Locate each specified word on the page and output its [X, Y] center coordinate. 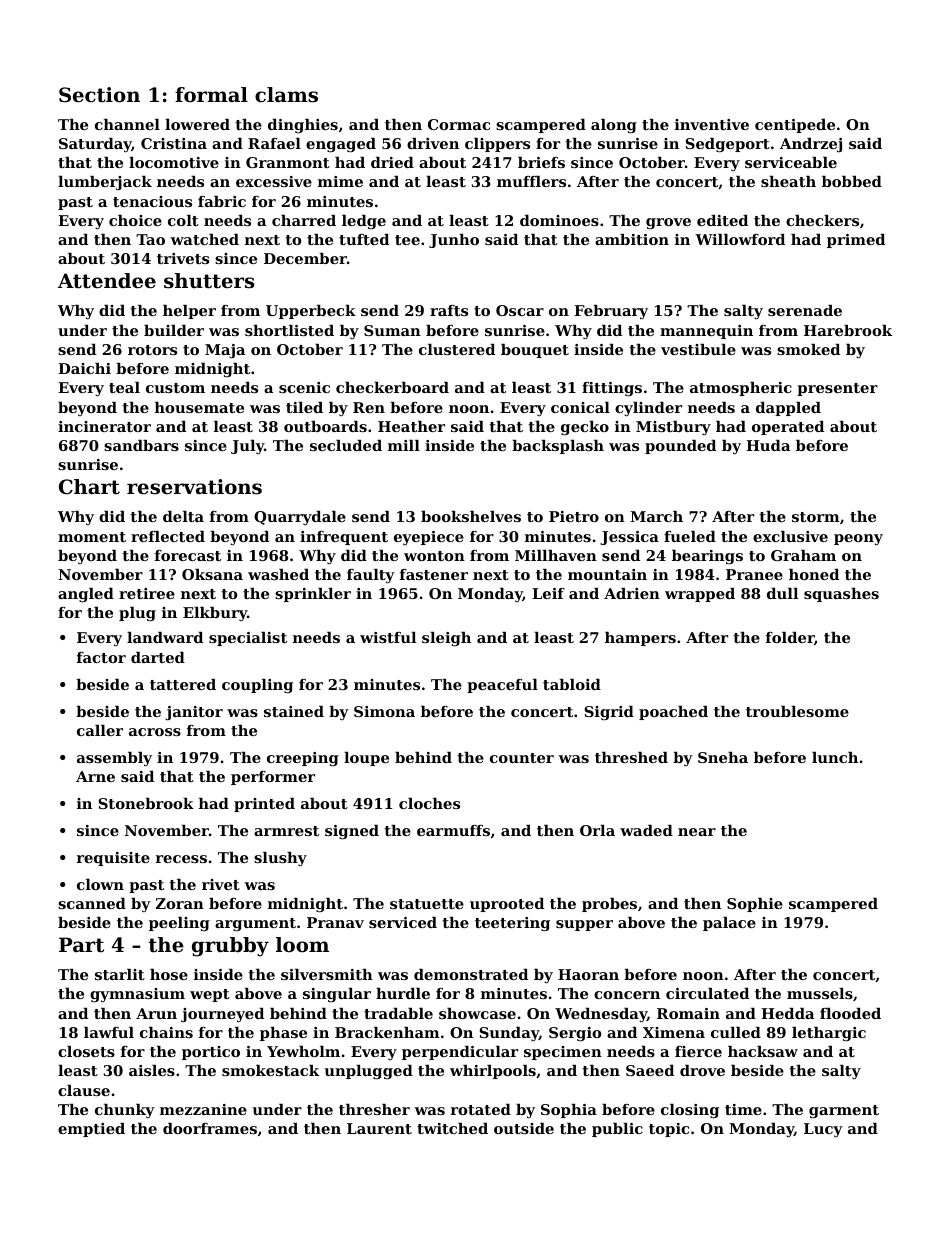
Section [99, 95]
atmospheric [741, 389]
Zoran [180, 903]
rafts [449, 310]
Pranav [335, 922]
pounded [680, 447]
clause [84, 1090]
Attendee [107, 281]
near [697, 832]
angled [86, 595]
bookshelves [471, 516]
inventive [712, 124]
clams [286, 95]
